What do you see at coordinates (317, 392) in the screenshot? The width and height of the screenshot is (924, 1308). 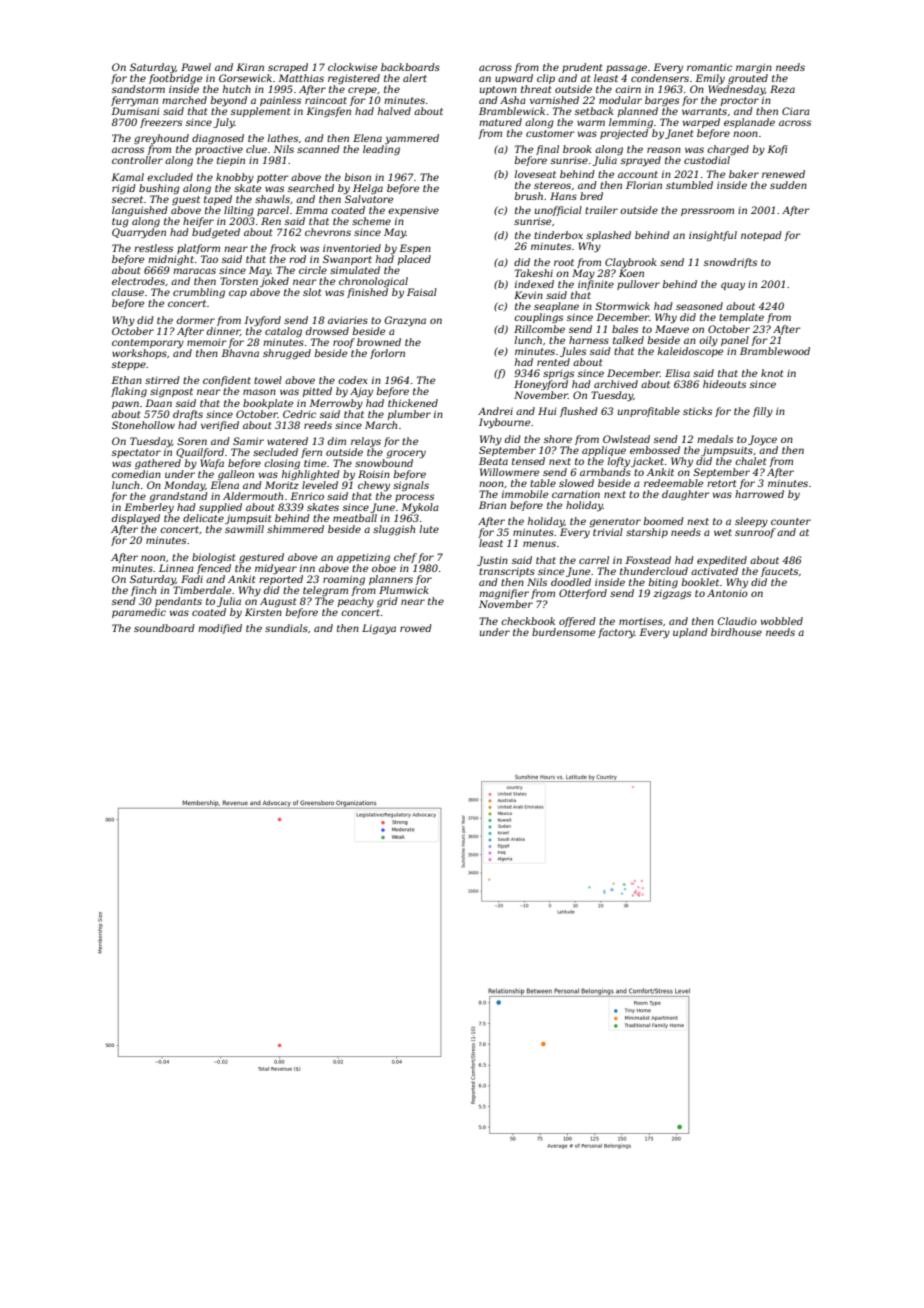 I see `pitted` at bounding box center [317, 392].
